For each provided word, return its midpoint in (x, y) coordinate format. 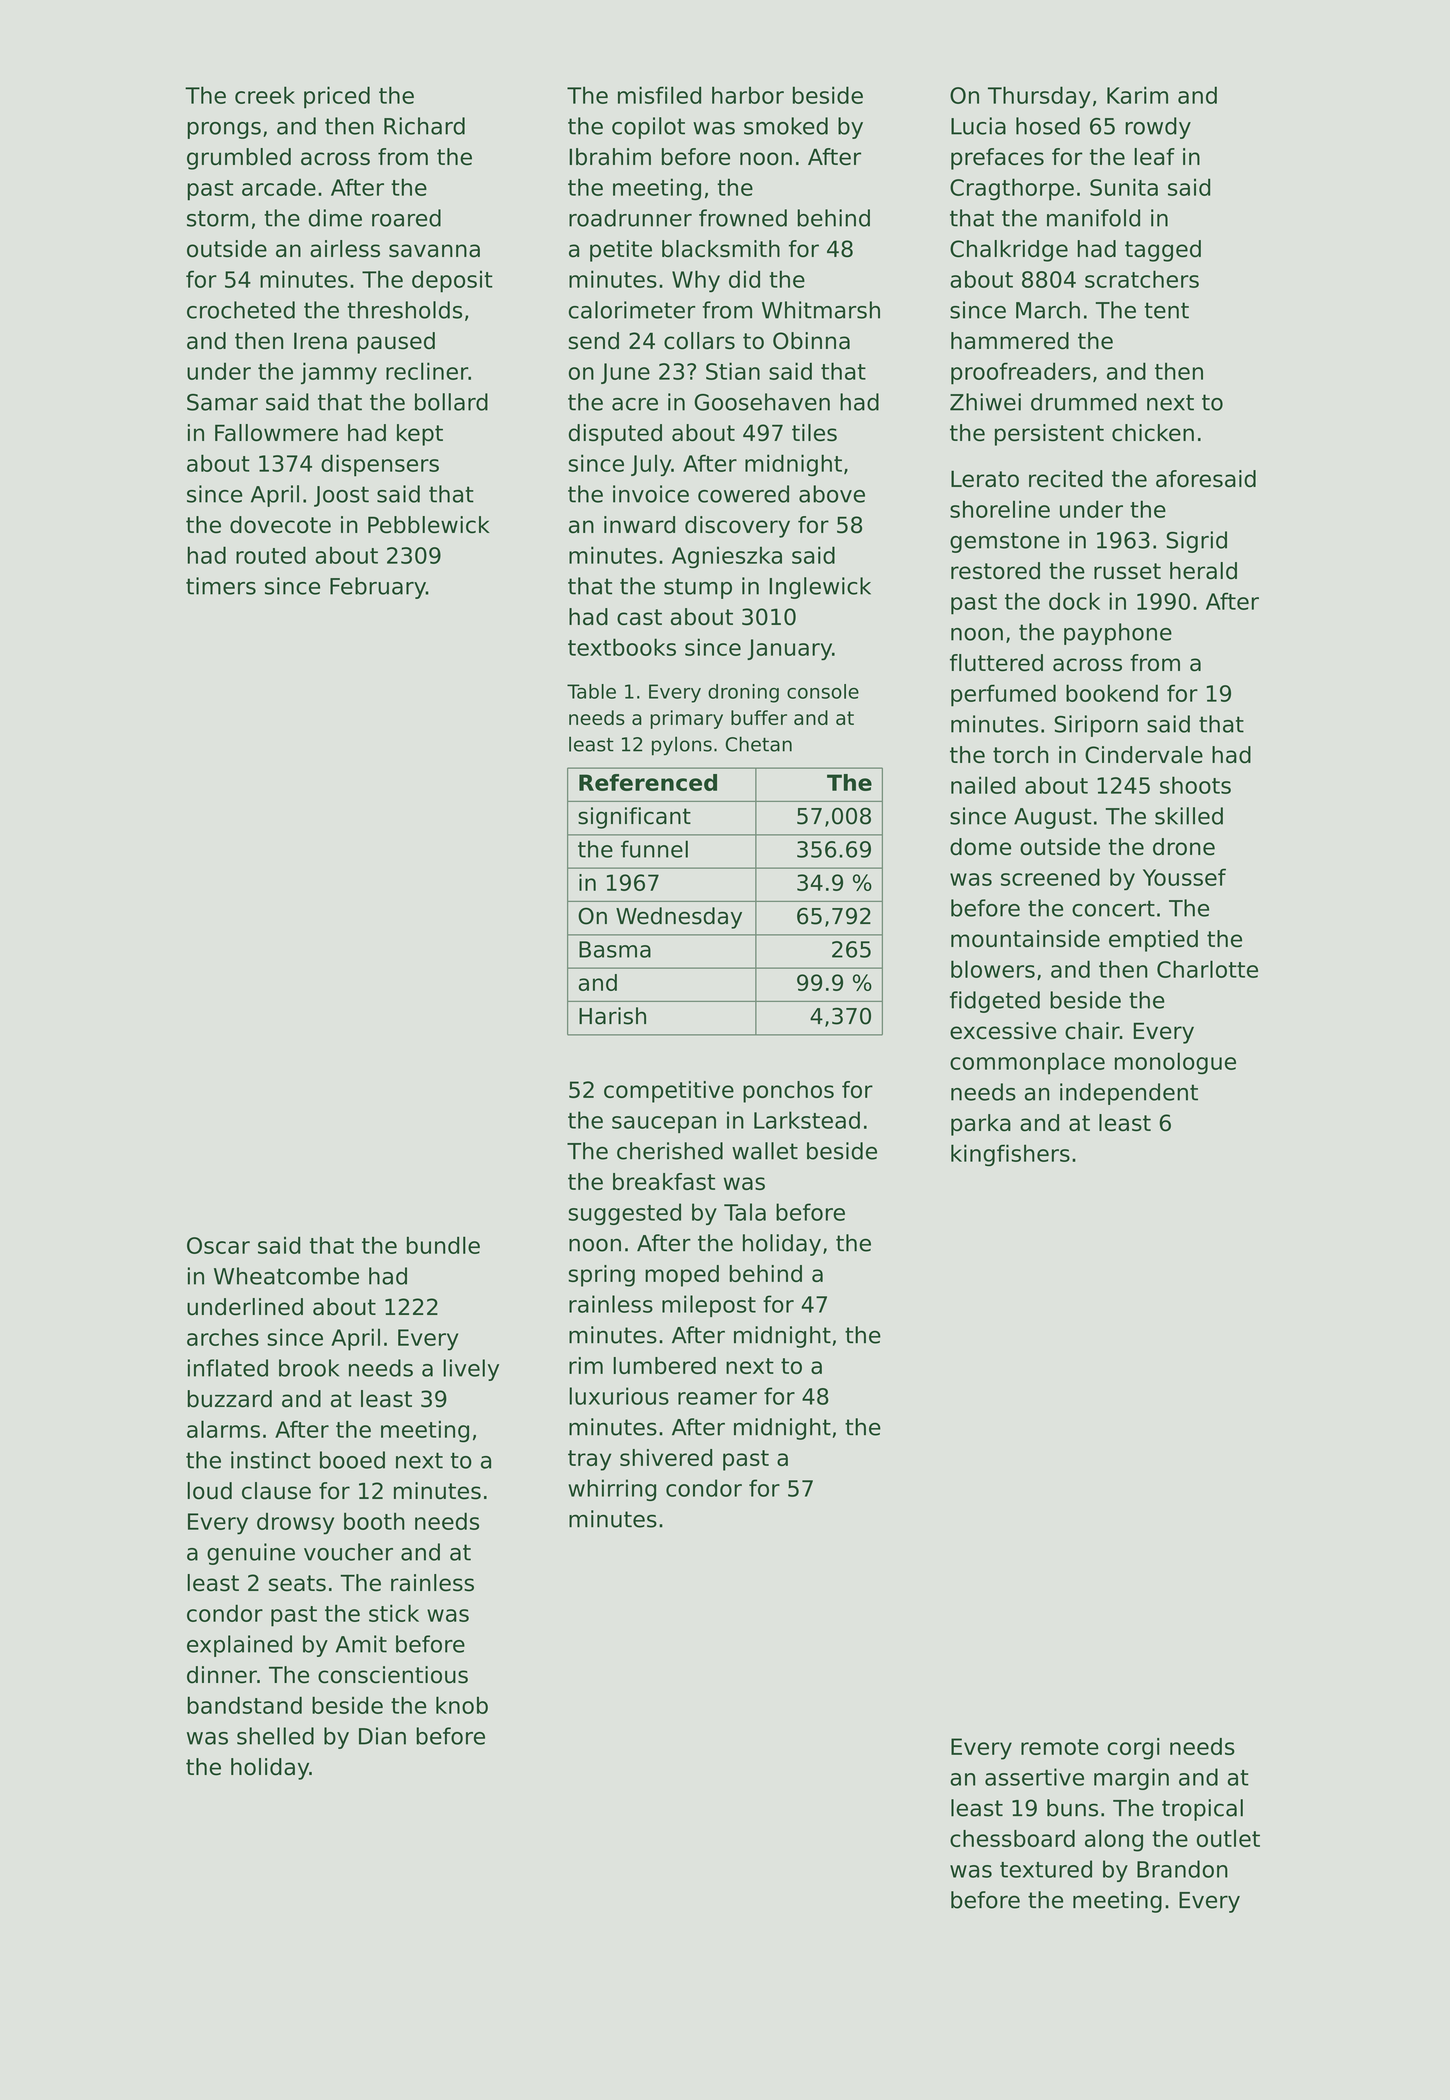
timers (221, 586)
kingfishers (1010, 1155)
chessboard (1012, 1838)
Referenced (648, 782)
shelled (275, 1736)
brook (309, 1368)
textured (1046, 1869)
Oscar (218, 1245)
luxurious (619, 1396)
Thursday (1039, 97)
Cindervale (1144, 755)
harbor (748, 95)
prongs (224, 130)
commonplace (1027, 1063)
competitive (669, 1092)
